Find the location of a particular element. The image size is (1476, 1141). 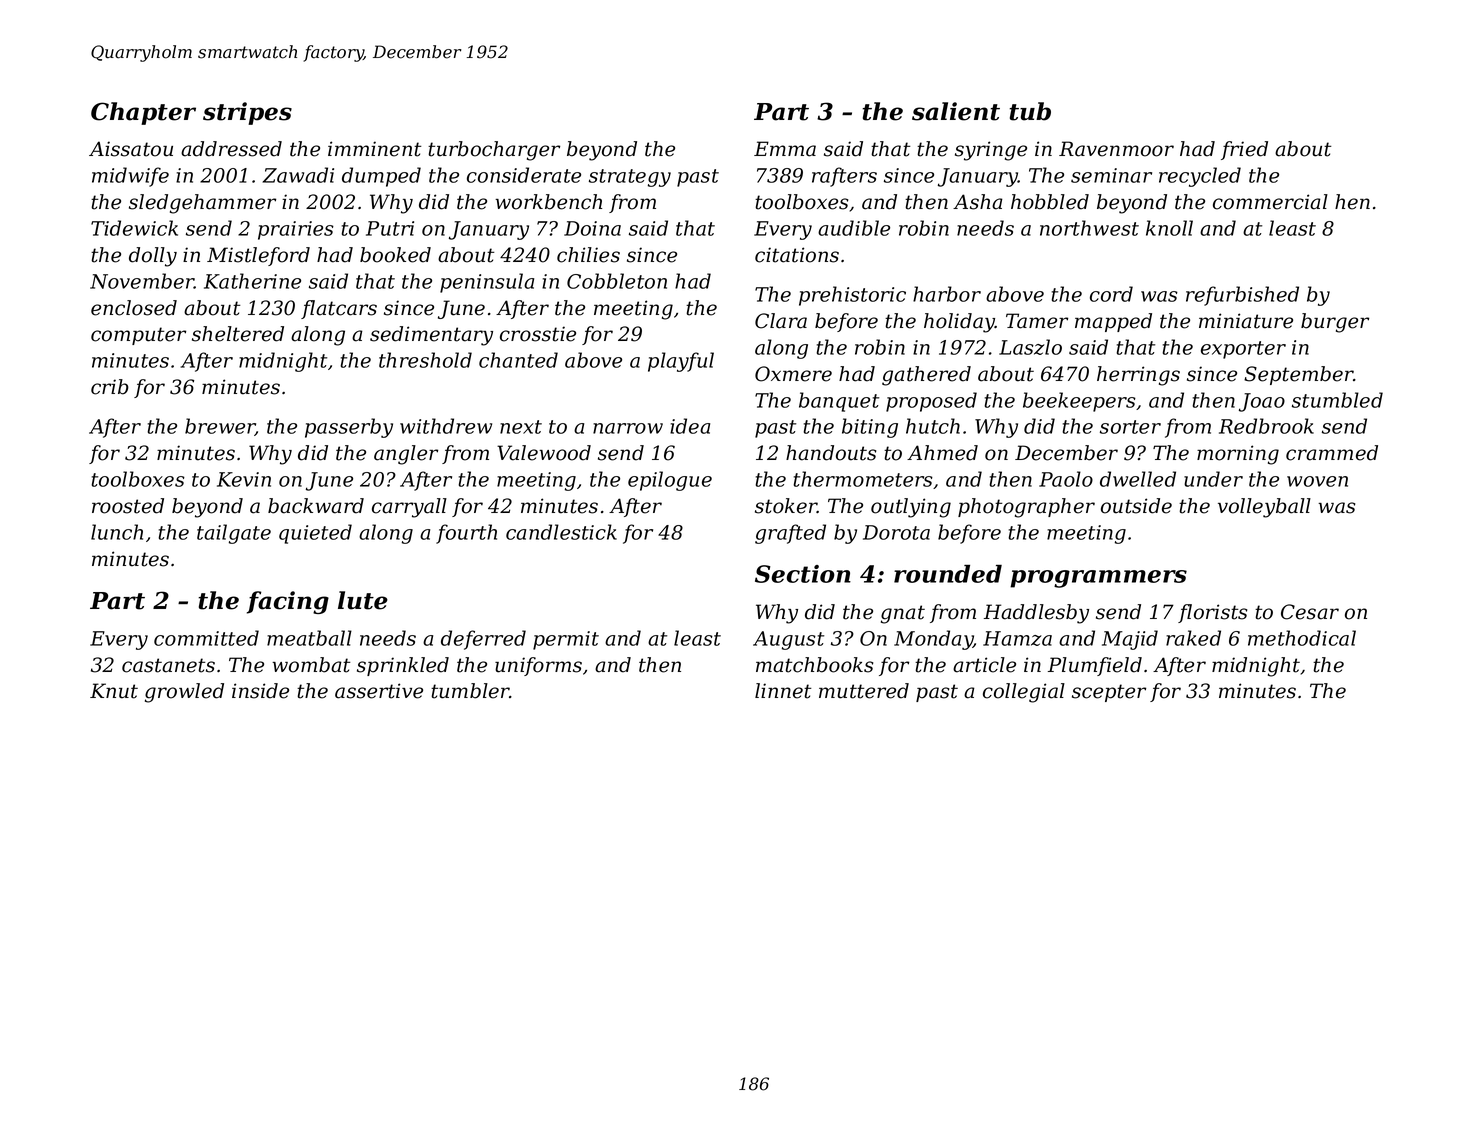

outside is located at coordinates (1136, 506).
